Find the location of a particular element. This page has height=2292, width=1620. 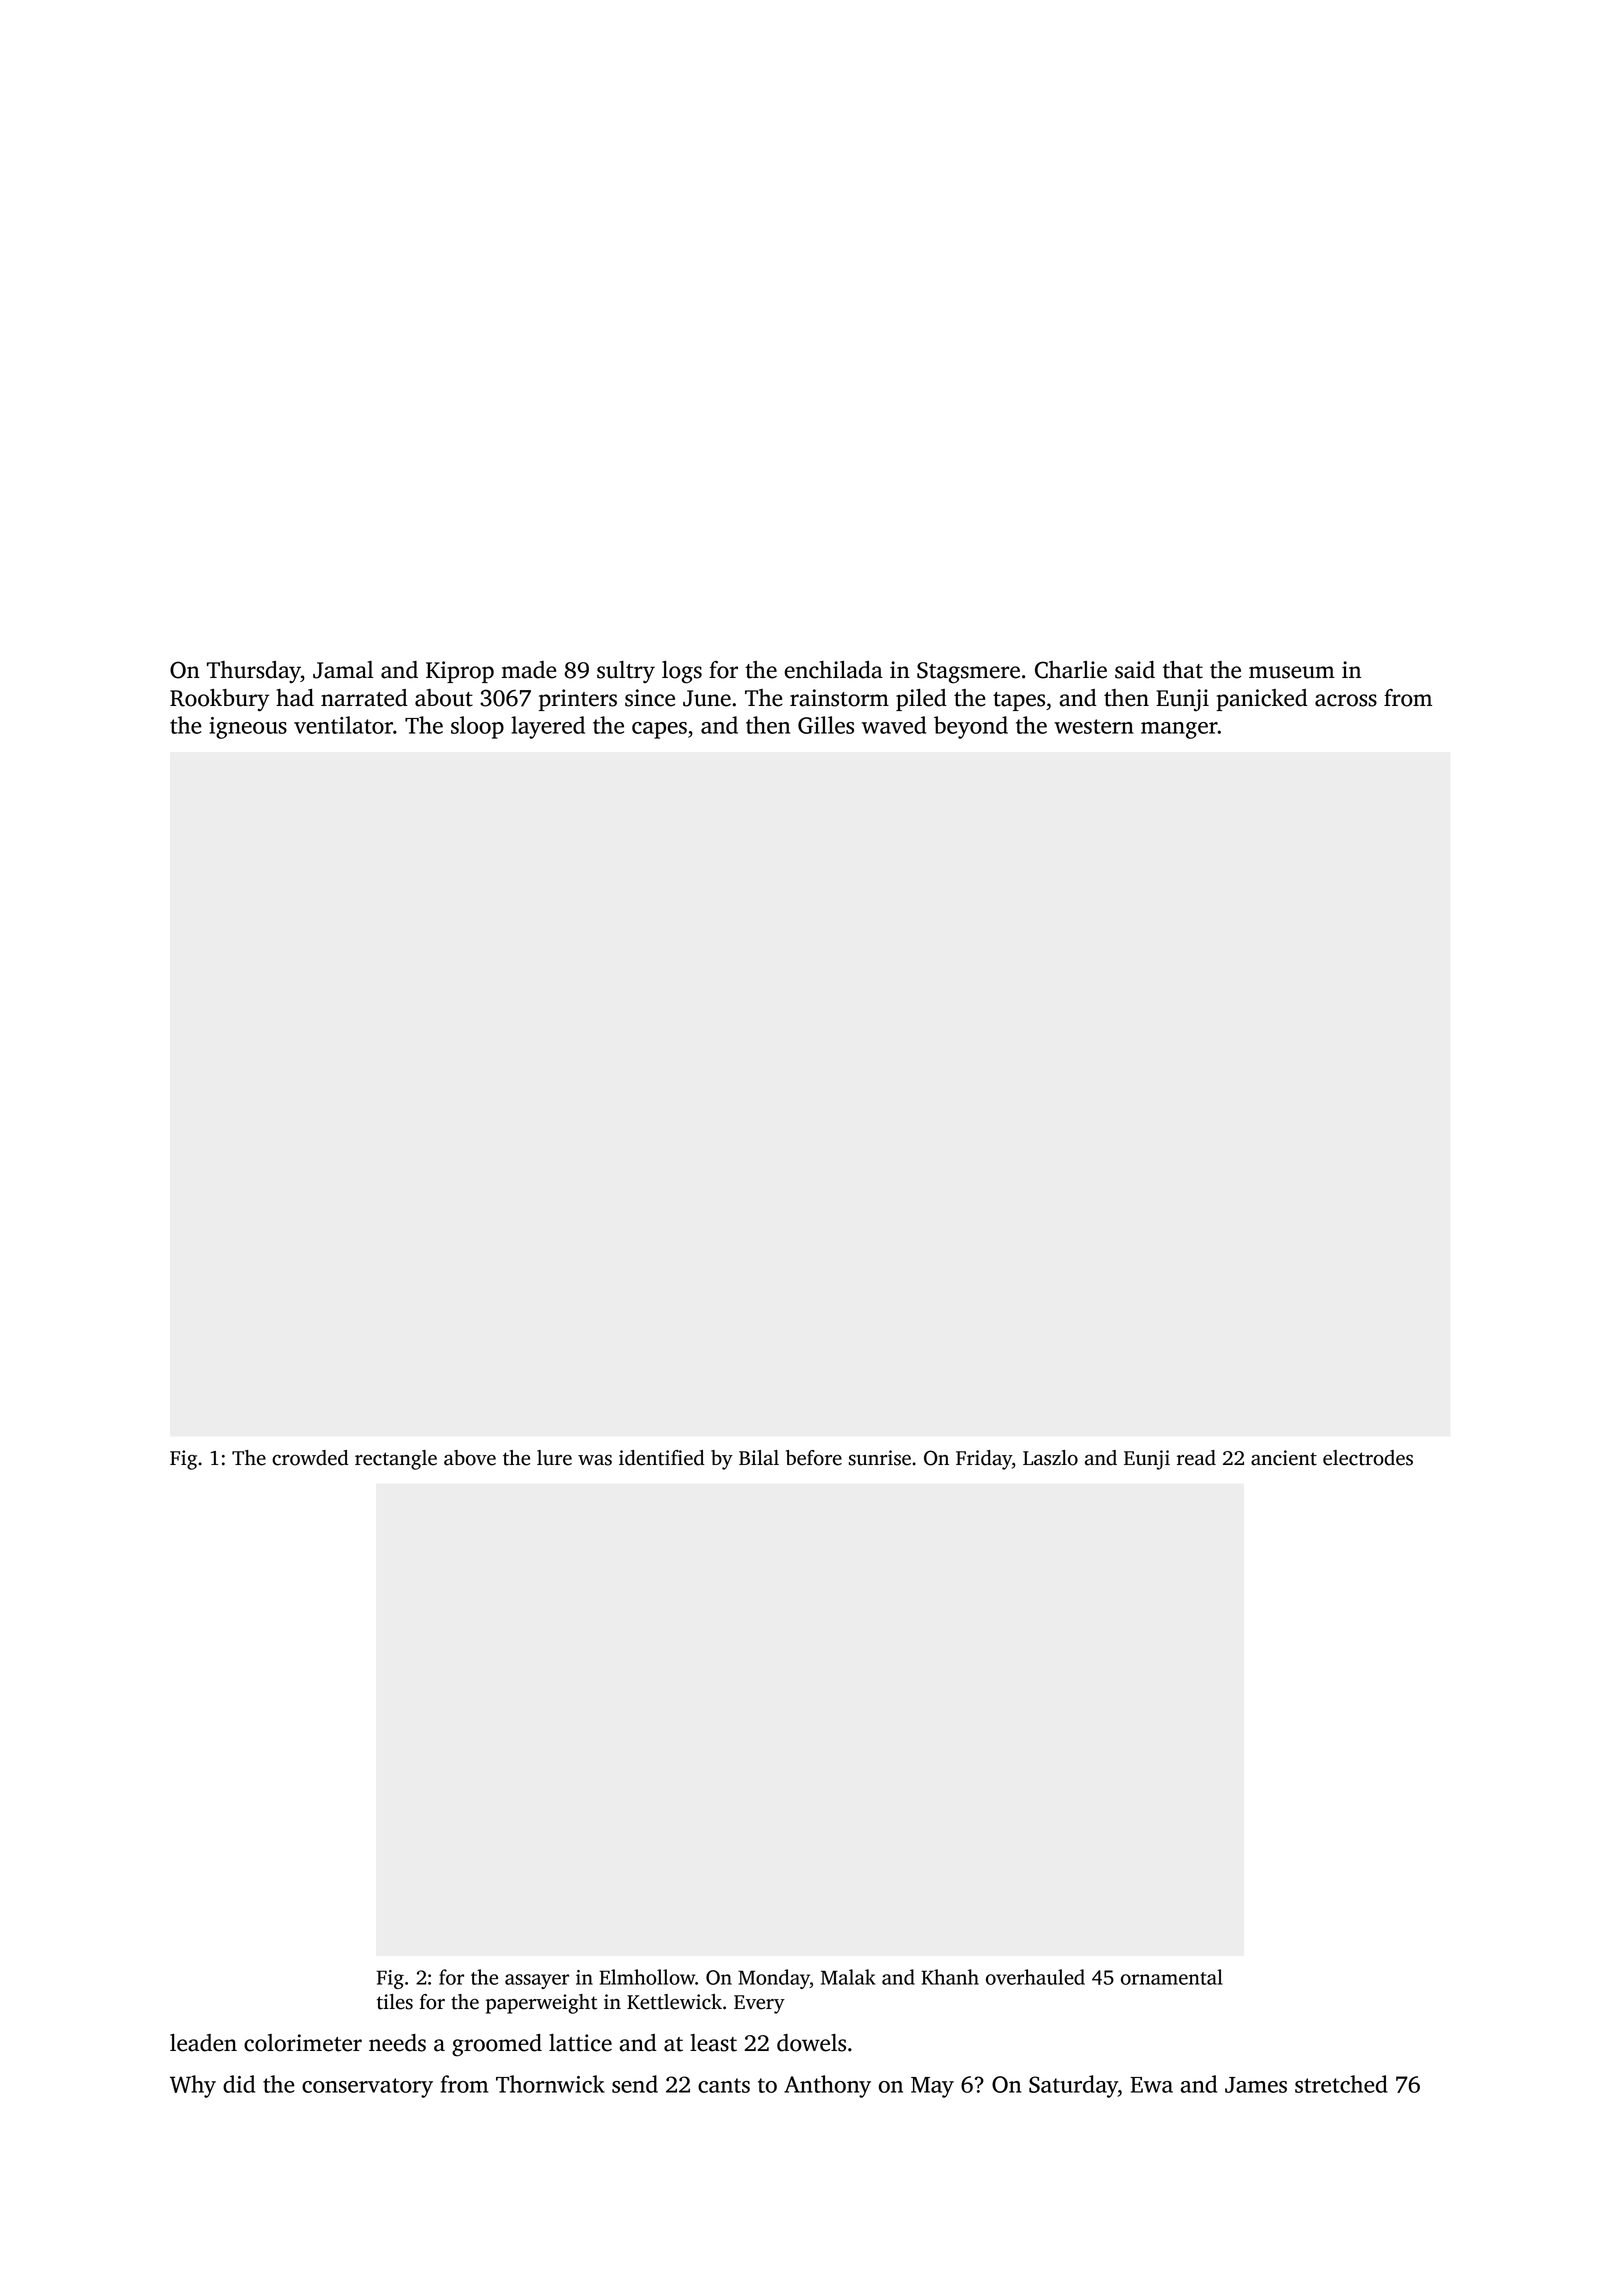

capes is located at coordinates (659, 730).
